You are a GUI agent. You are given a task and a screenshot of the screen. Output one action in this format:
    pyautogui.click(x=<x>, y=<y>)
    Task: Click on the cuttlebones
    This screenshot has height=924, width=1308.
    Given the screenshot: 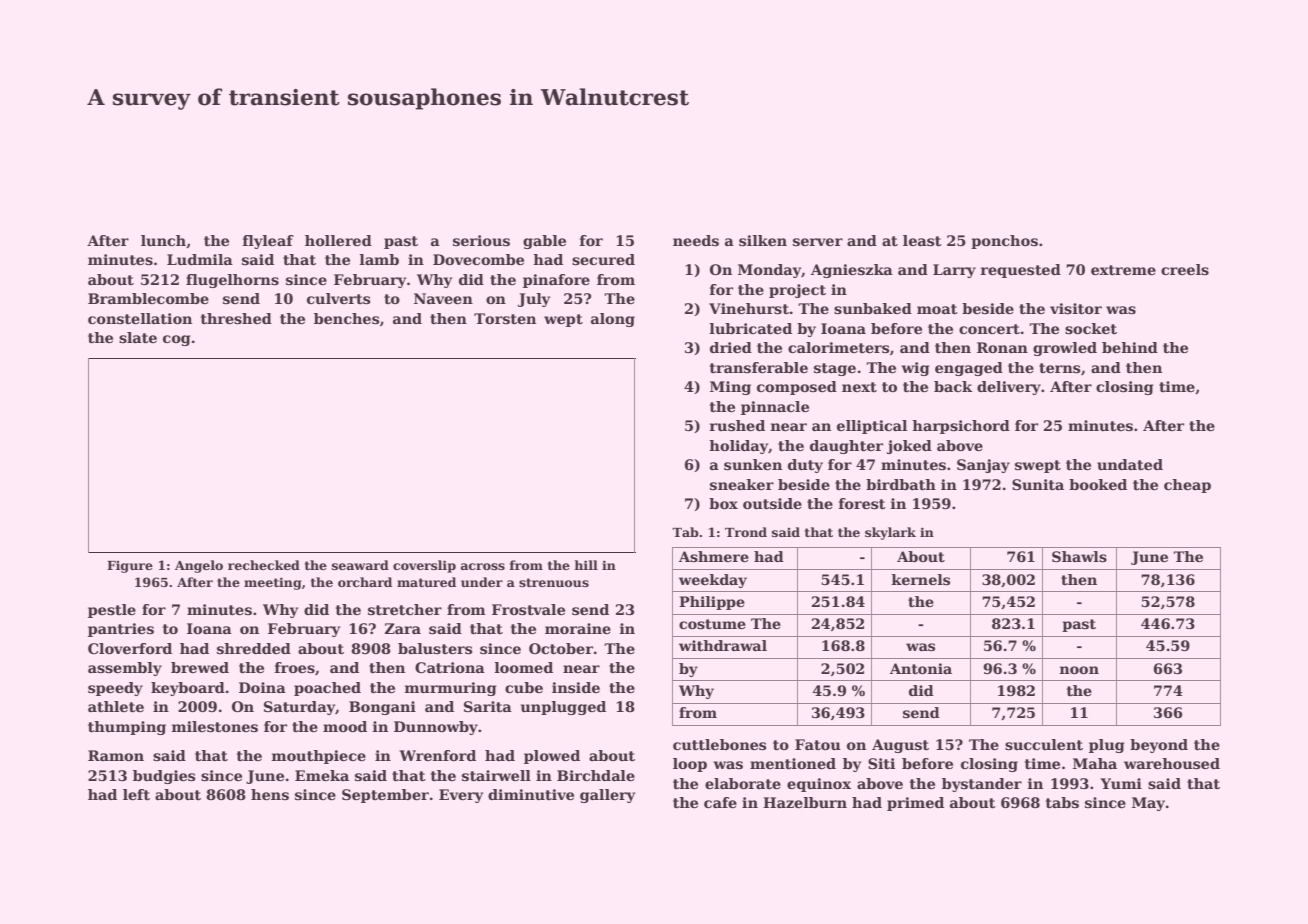 What is the action you would take?
    pyautogui.click(x=719, y=744)
